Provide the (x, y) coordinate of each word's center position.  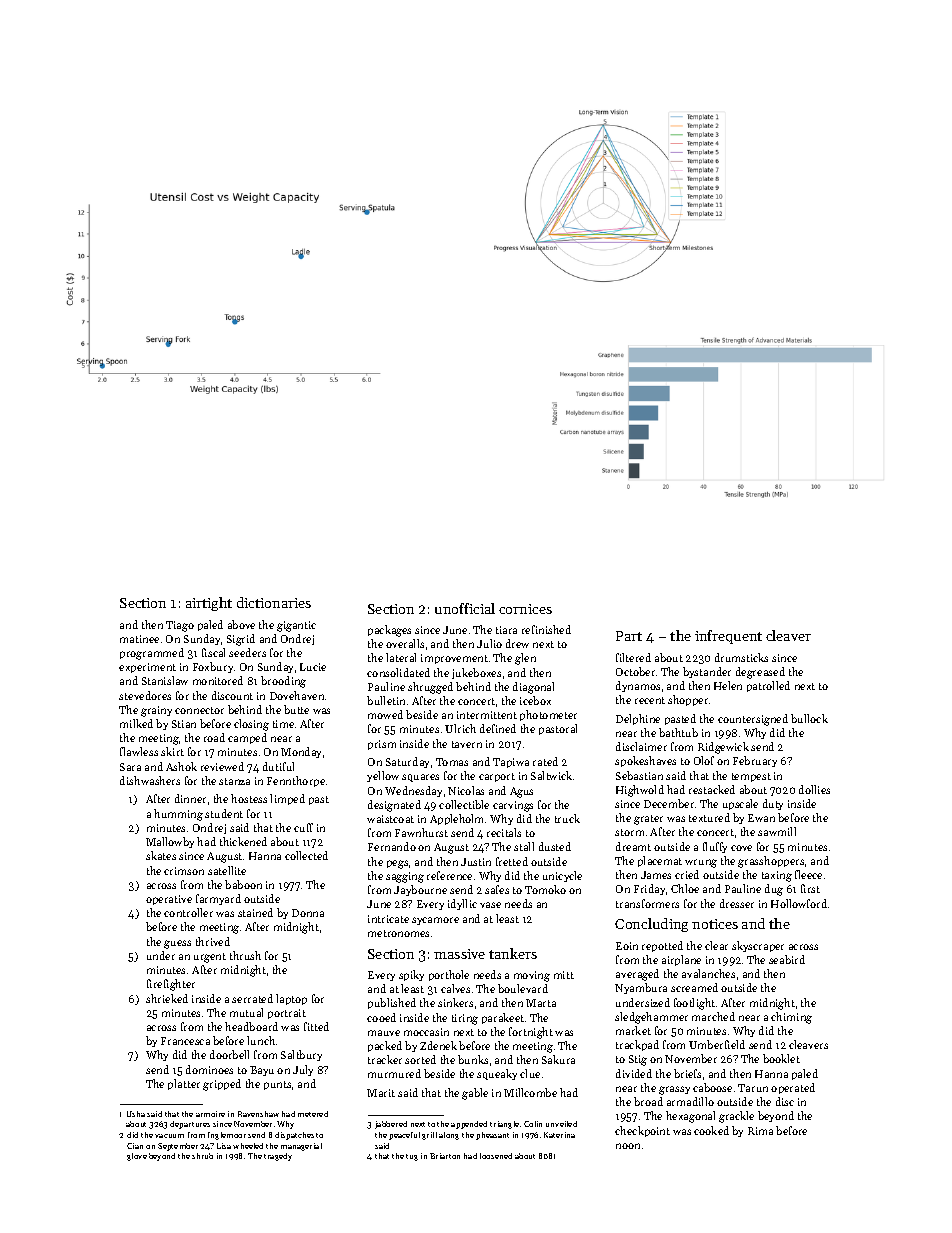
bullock (809, 718)
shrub (202, 1156)
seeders (247, 652)
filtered (633, 657)
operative (169, 900)
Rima (760, 1131)
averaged (637, 975)
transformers (647, 903)
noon (628, 1146)
